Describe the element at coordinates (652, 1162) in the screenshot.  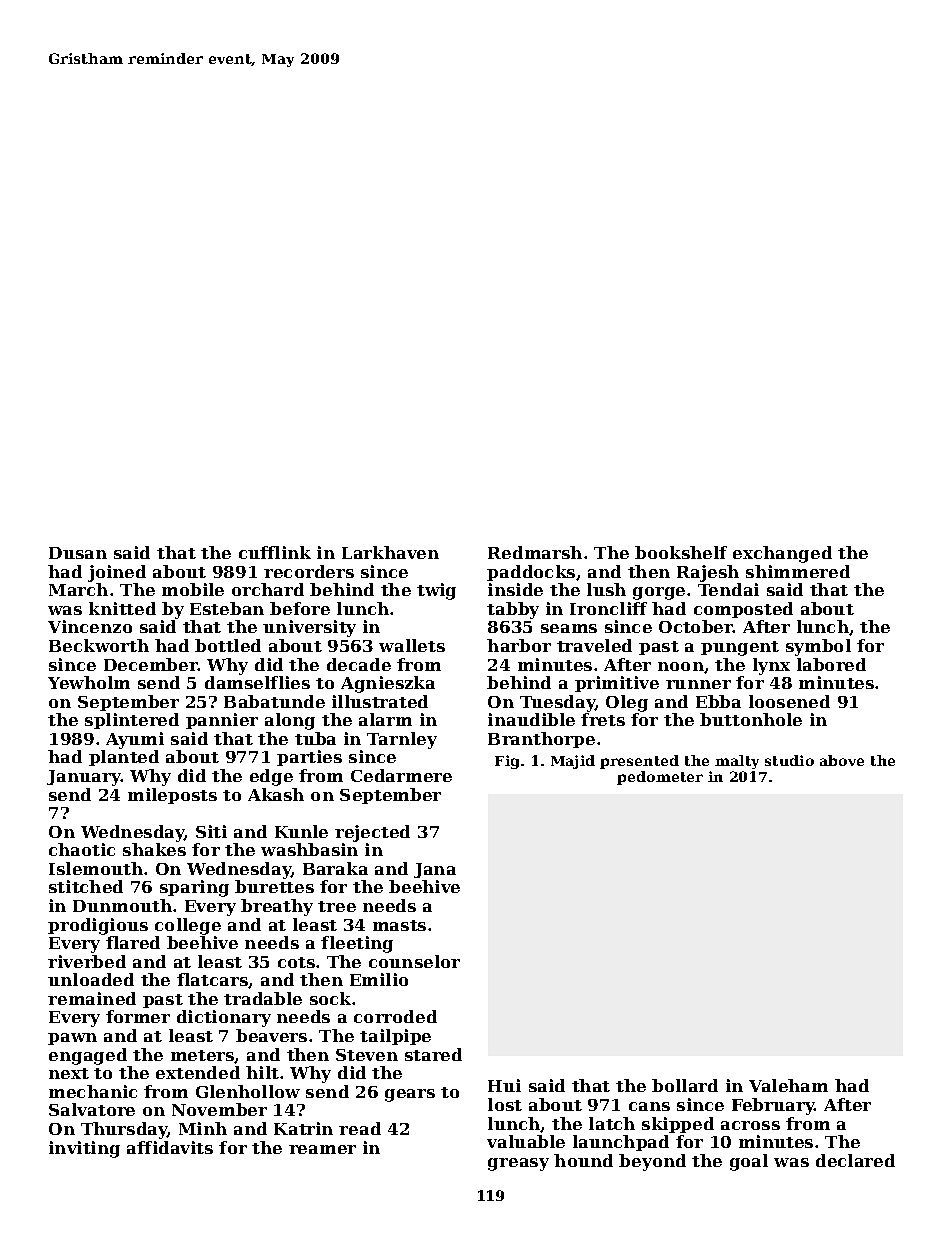
I see `beyond` at that location.
